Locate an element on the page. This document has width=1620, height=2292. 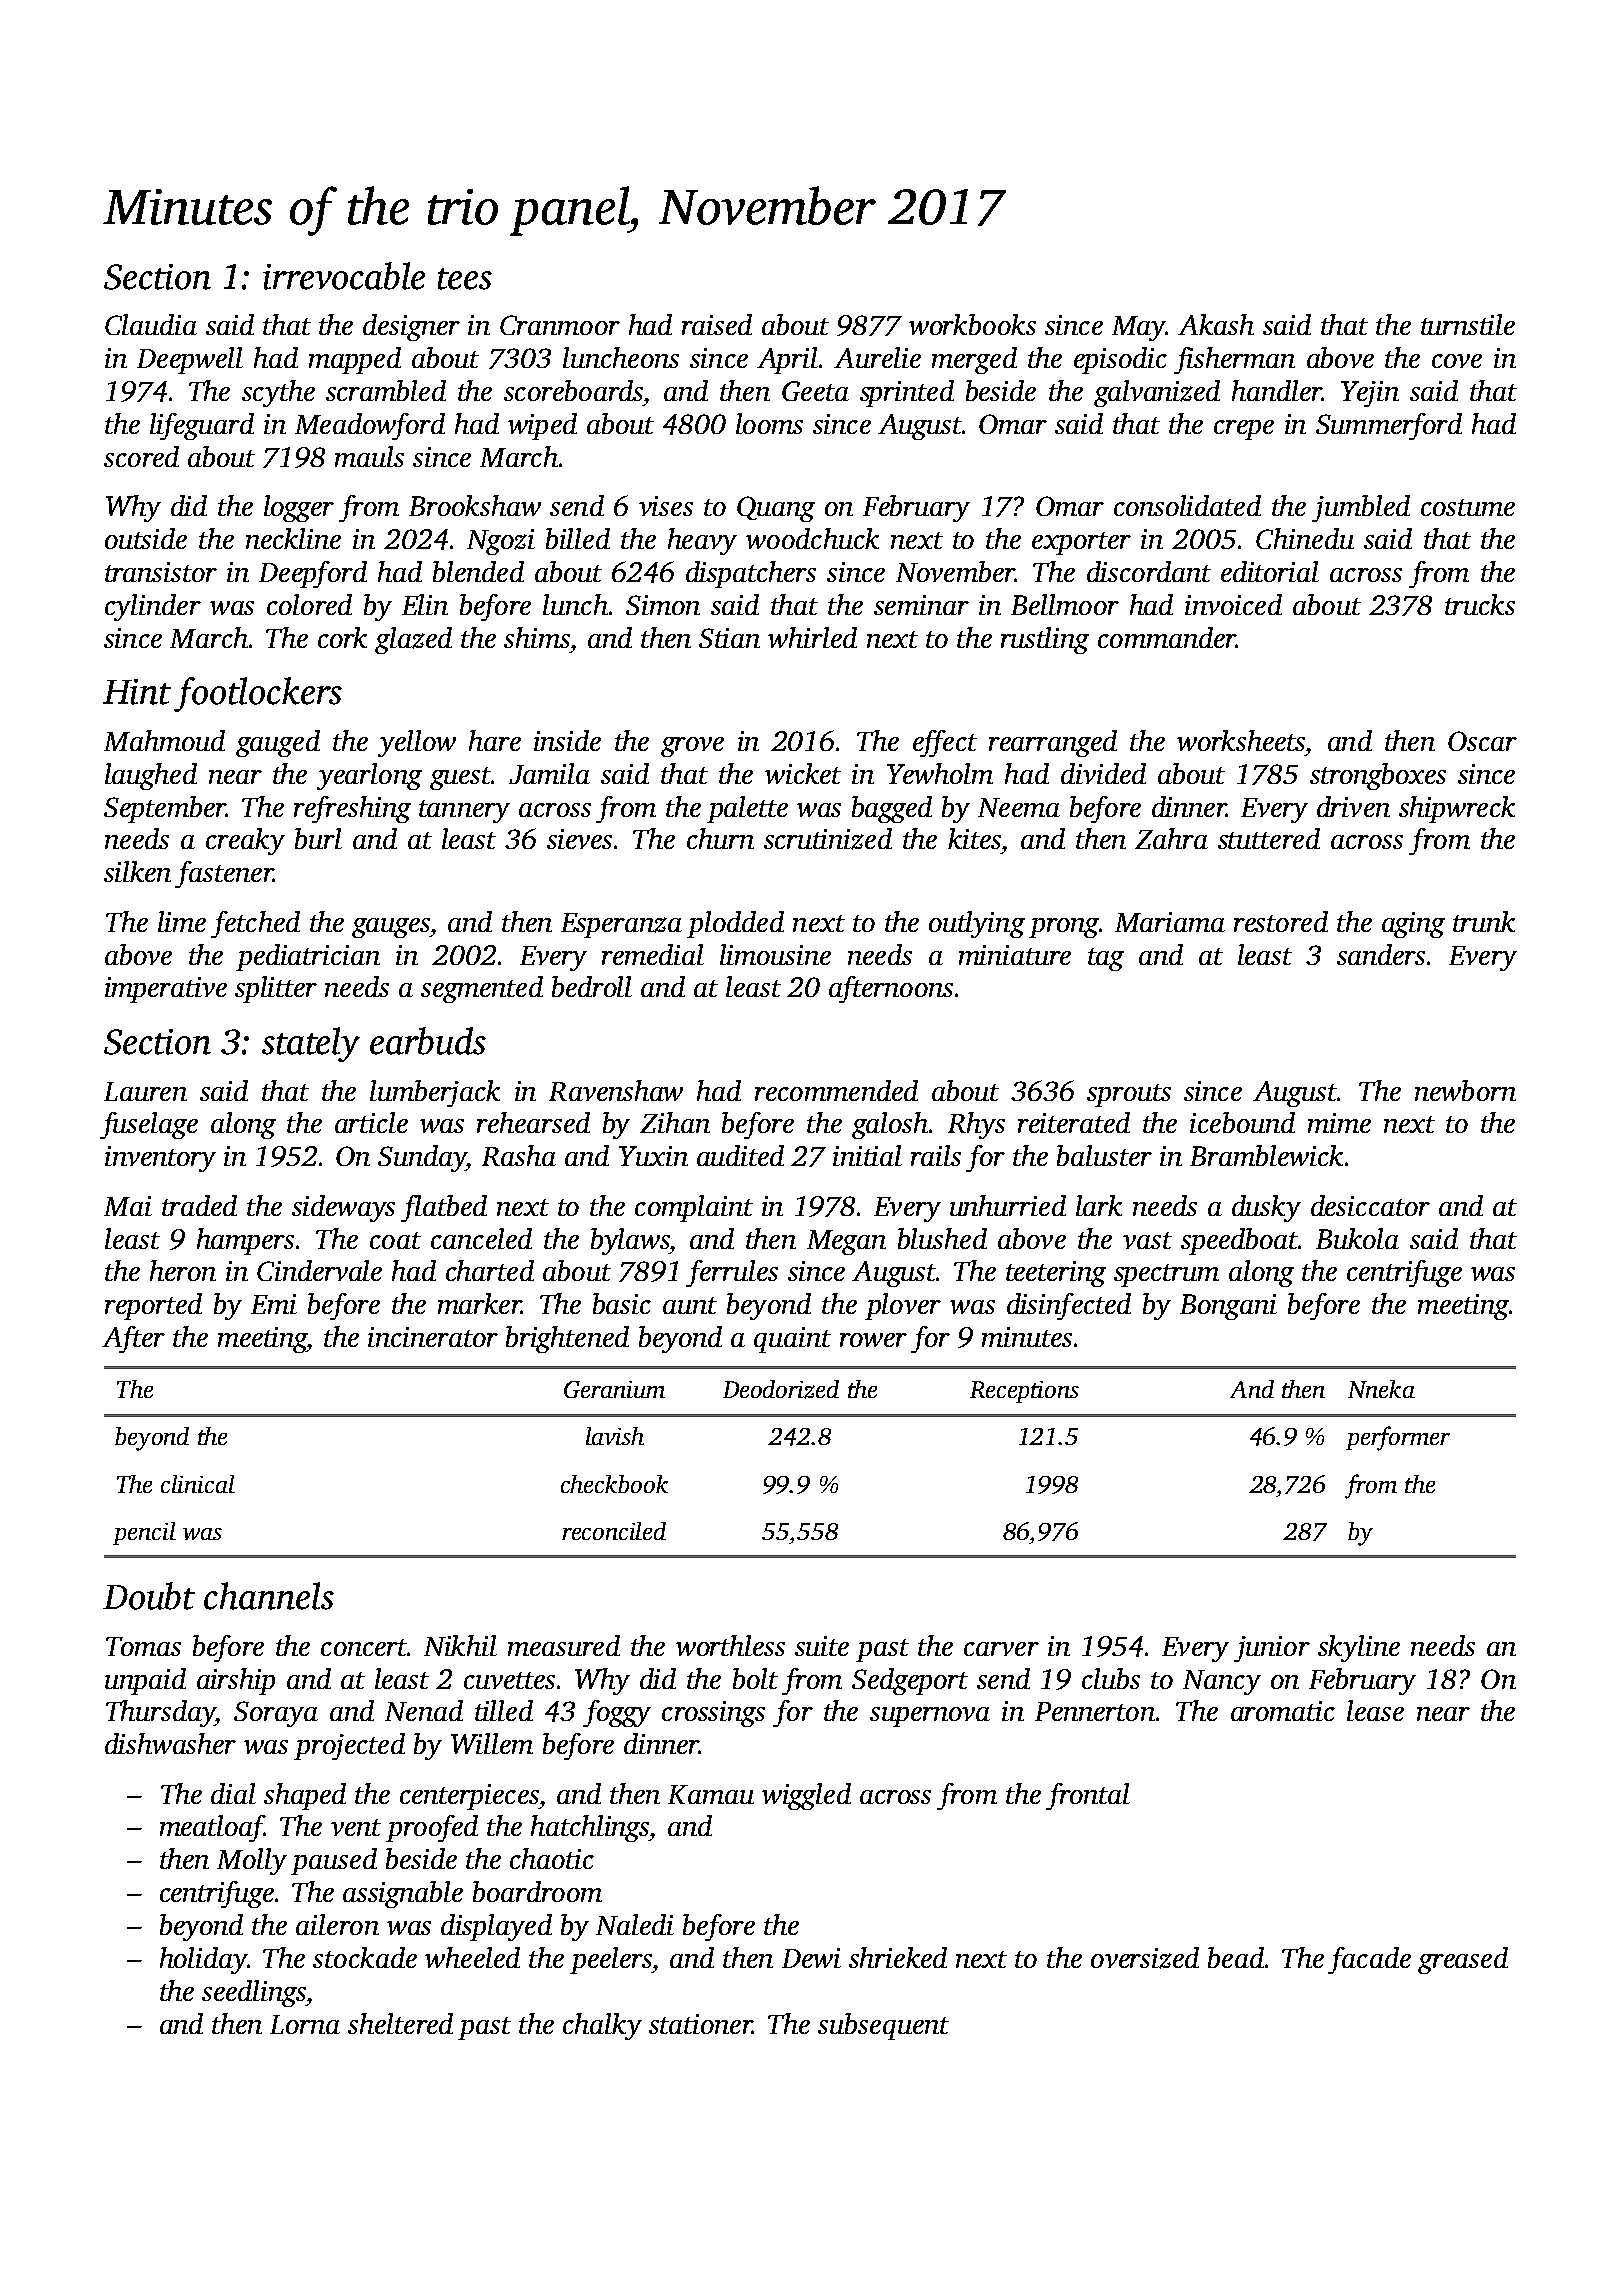
Receptions is located at coordinates (1024, 1392).
